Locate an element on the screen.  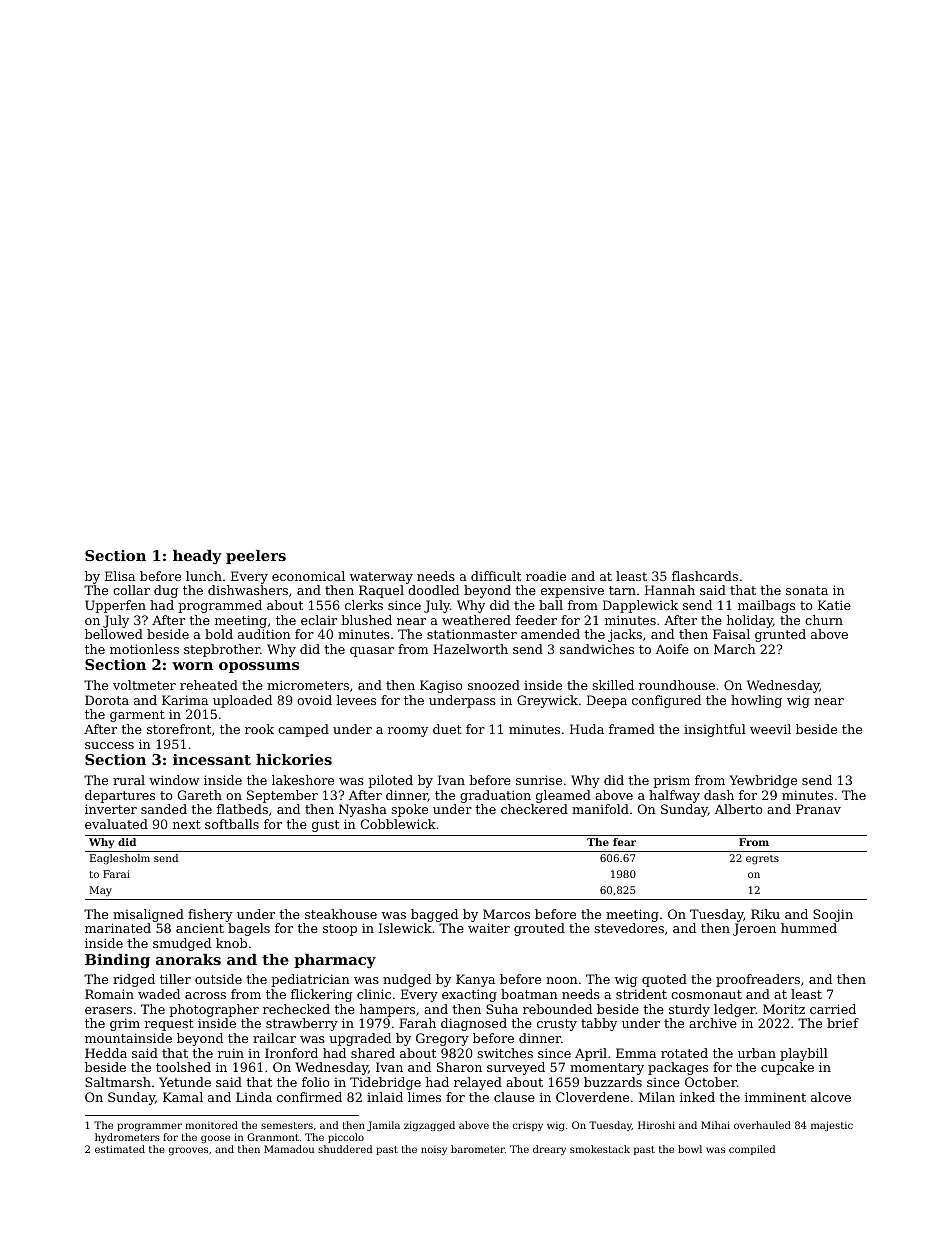
Faisal is located at coordinates (731, 634).
